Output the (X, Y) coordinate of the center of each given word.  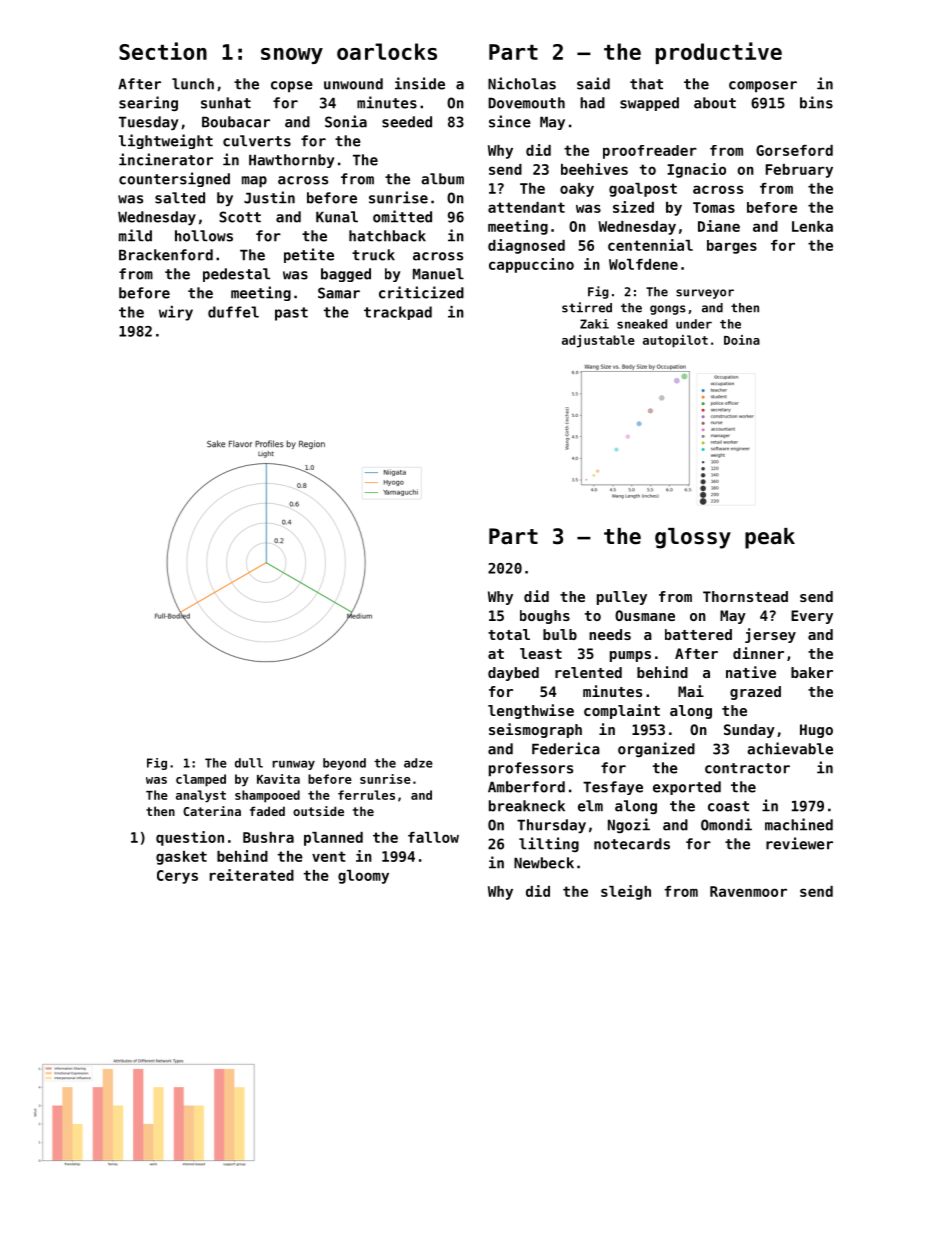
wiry (176, 313)
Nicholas (522, 83)
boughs (545, 617)
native (751, 672)
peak (770, 538)
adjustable (598, 341)
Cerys (177, 877)
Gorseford (794, 150)
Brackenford (166, 255)
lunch (193, 84)
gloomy (363, 877)
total (509, 634)
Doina (742, 340)
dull (249, 763)
